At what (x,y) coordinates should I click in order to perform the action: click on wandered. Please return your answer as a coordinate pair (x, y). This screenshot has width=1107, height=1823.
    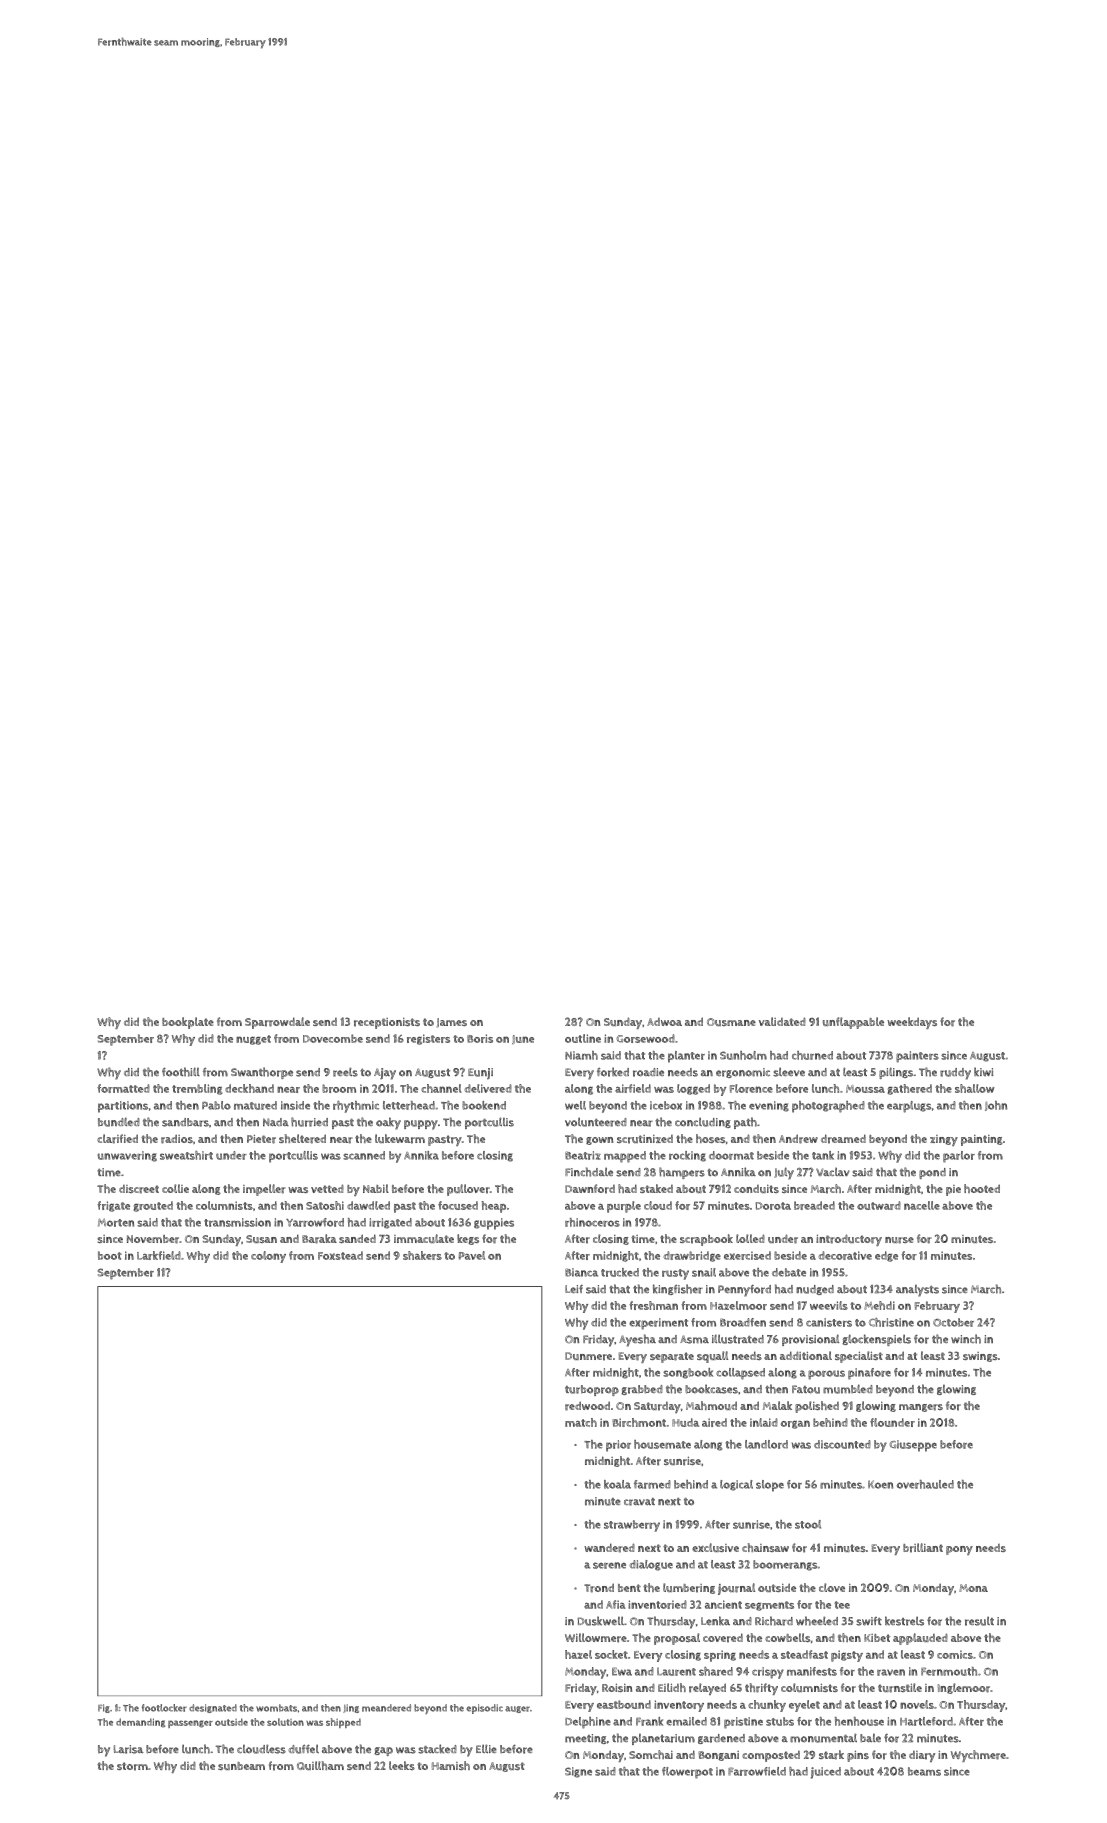
    Looking at the image, I should click on (609, 1548).
